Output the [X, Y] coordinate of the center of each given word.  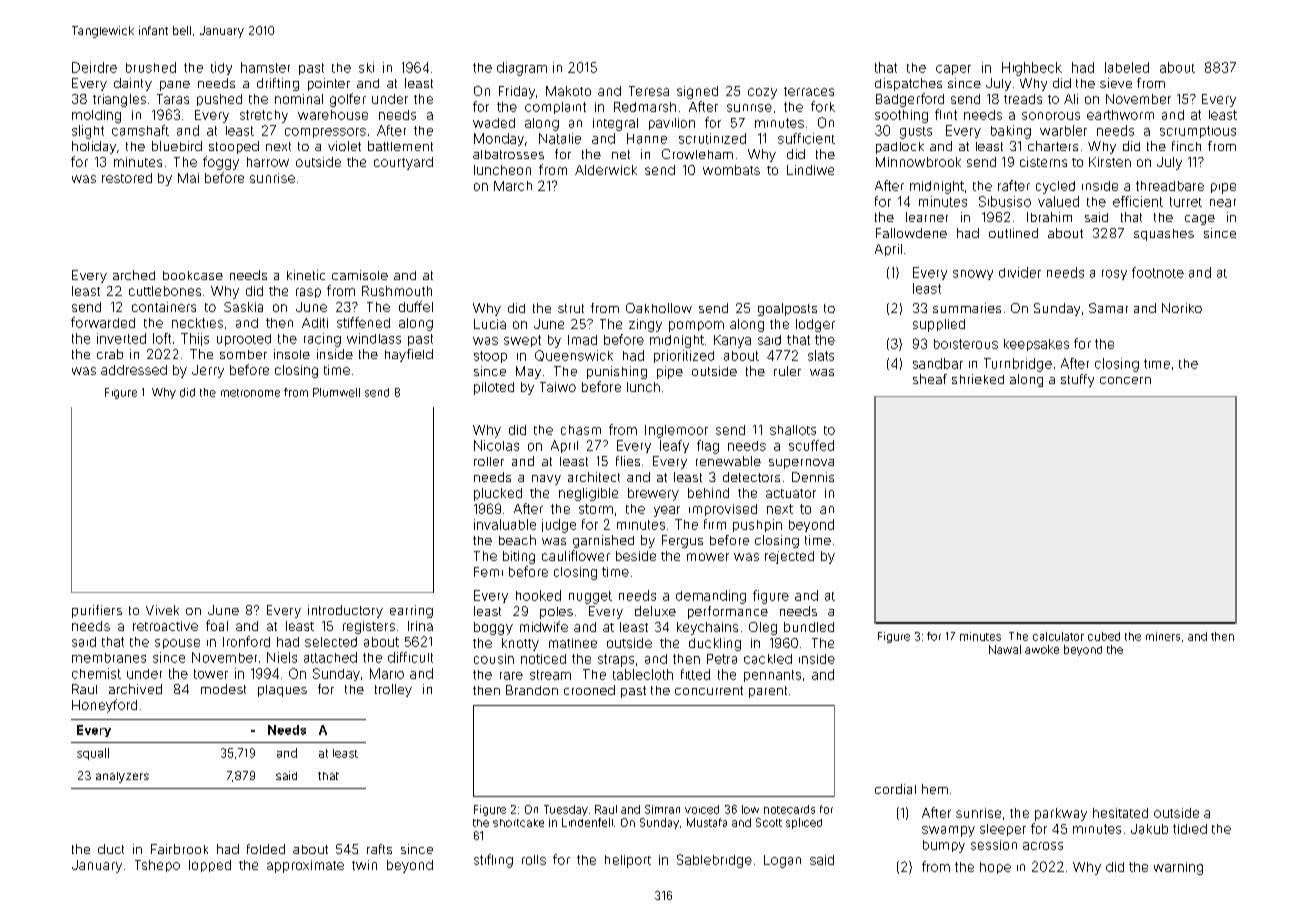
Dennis [813, 477]
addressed [134, 370]
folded [266, 849]
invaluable [505, 524]
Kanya [732, 341]
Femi [488, 572]
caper [953, 70]
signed [697, 92]
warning [1178, 868]
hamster [265, 67]
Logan [782, 861]
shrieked [978, 379]
